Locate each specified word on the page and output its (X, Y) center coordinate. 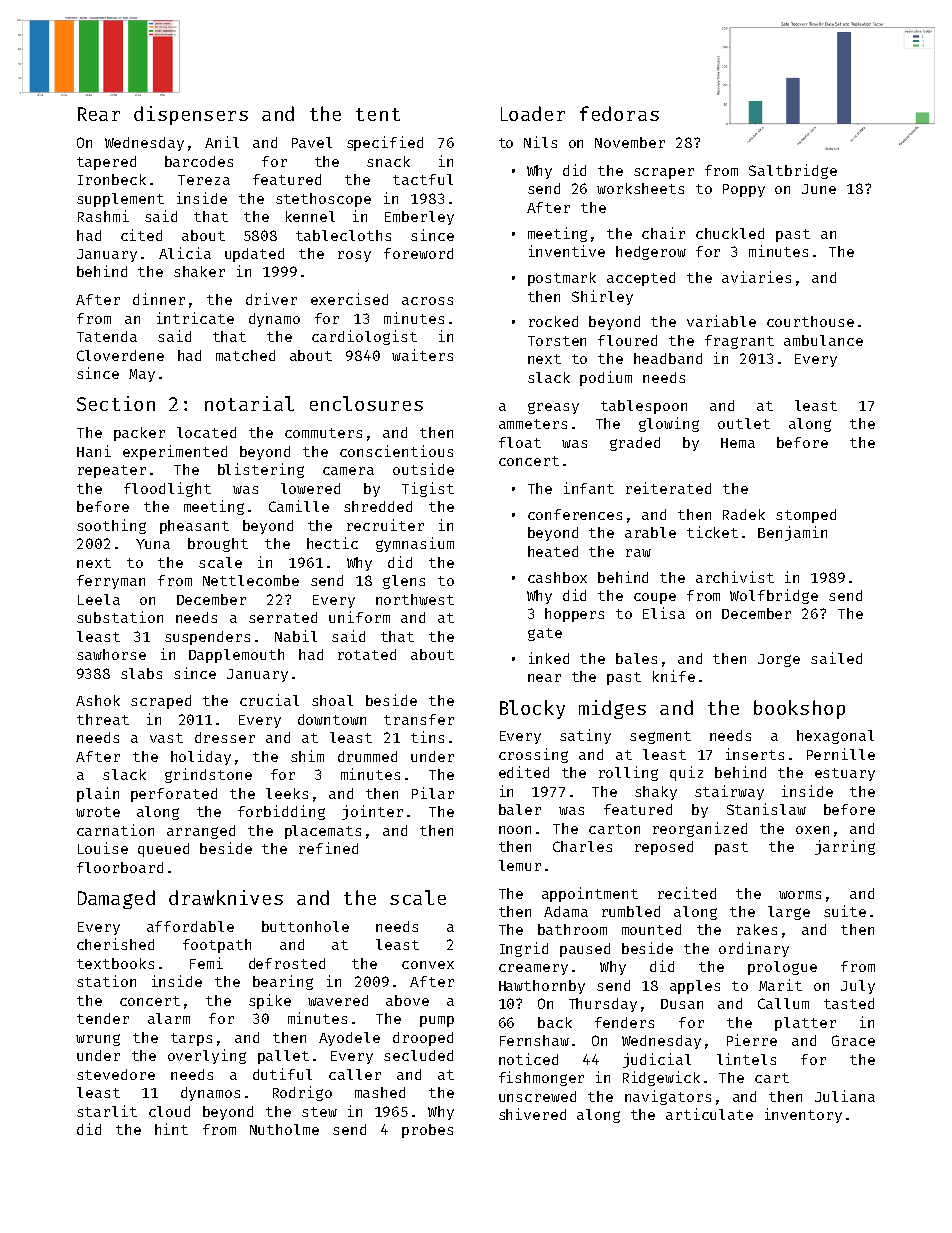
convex (428, 965)
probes (427, 1131)
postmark (562, 279)
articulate (709, 1114)
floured (627, 340)
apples (695, 987)
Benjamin (792, 533)
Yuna (153, 544)
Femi (206, 963)
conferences (575, 514)
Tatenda (107, 336)
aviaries (756, 277)
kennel (310, 216)
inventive (567, 251)
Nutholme (284, 1129)
